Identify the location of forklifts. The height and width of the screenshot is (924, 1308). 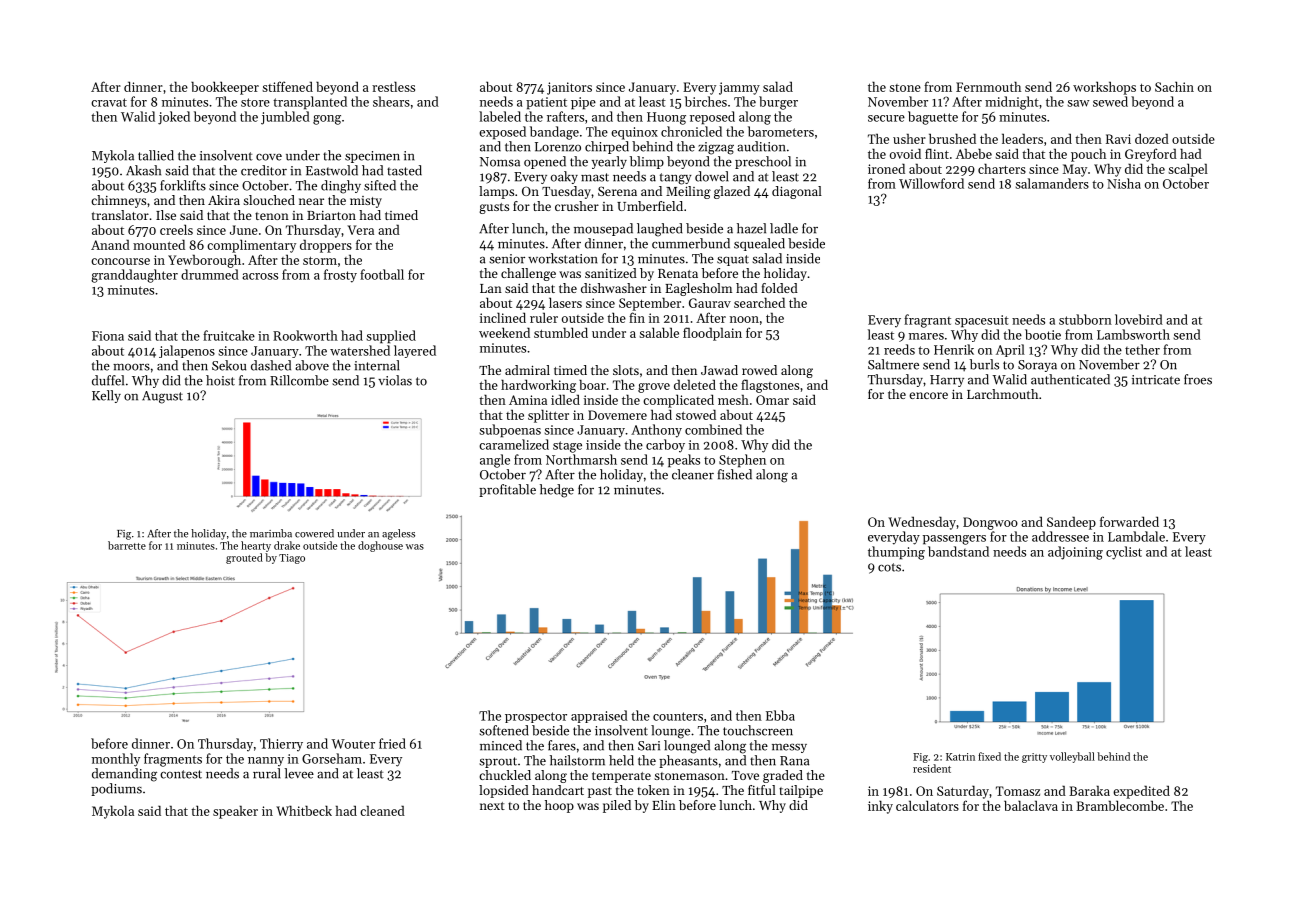
(183, 185).
